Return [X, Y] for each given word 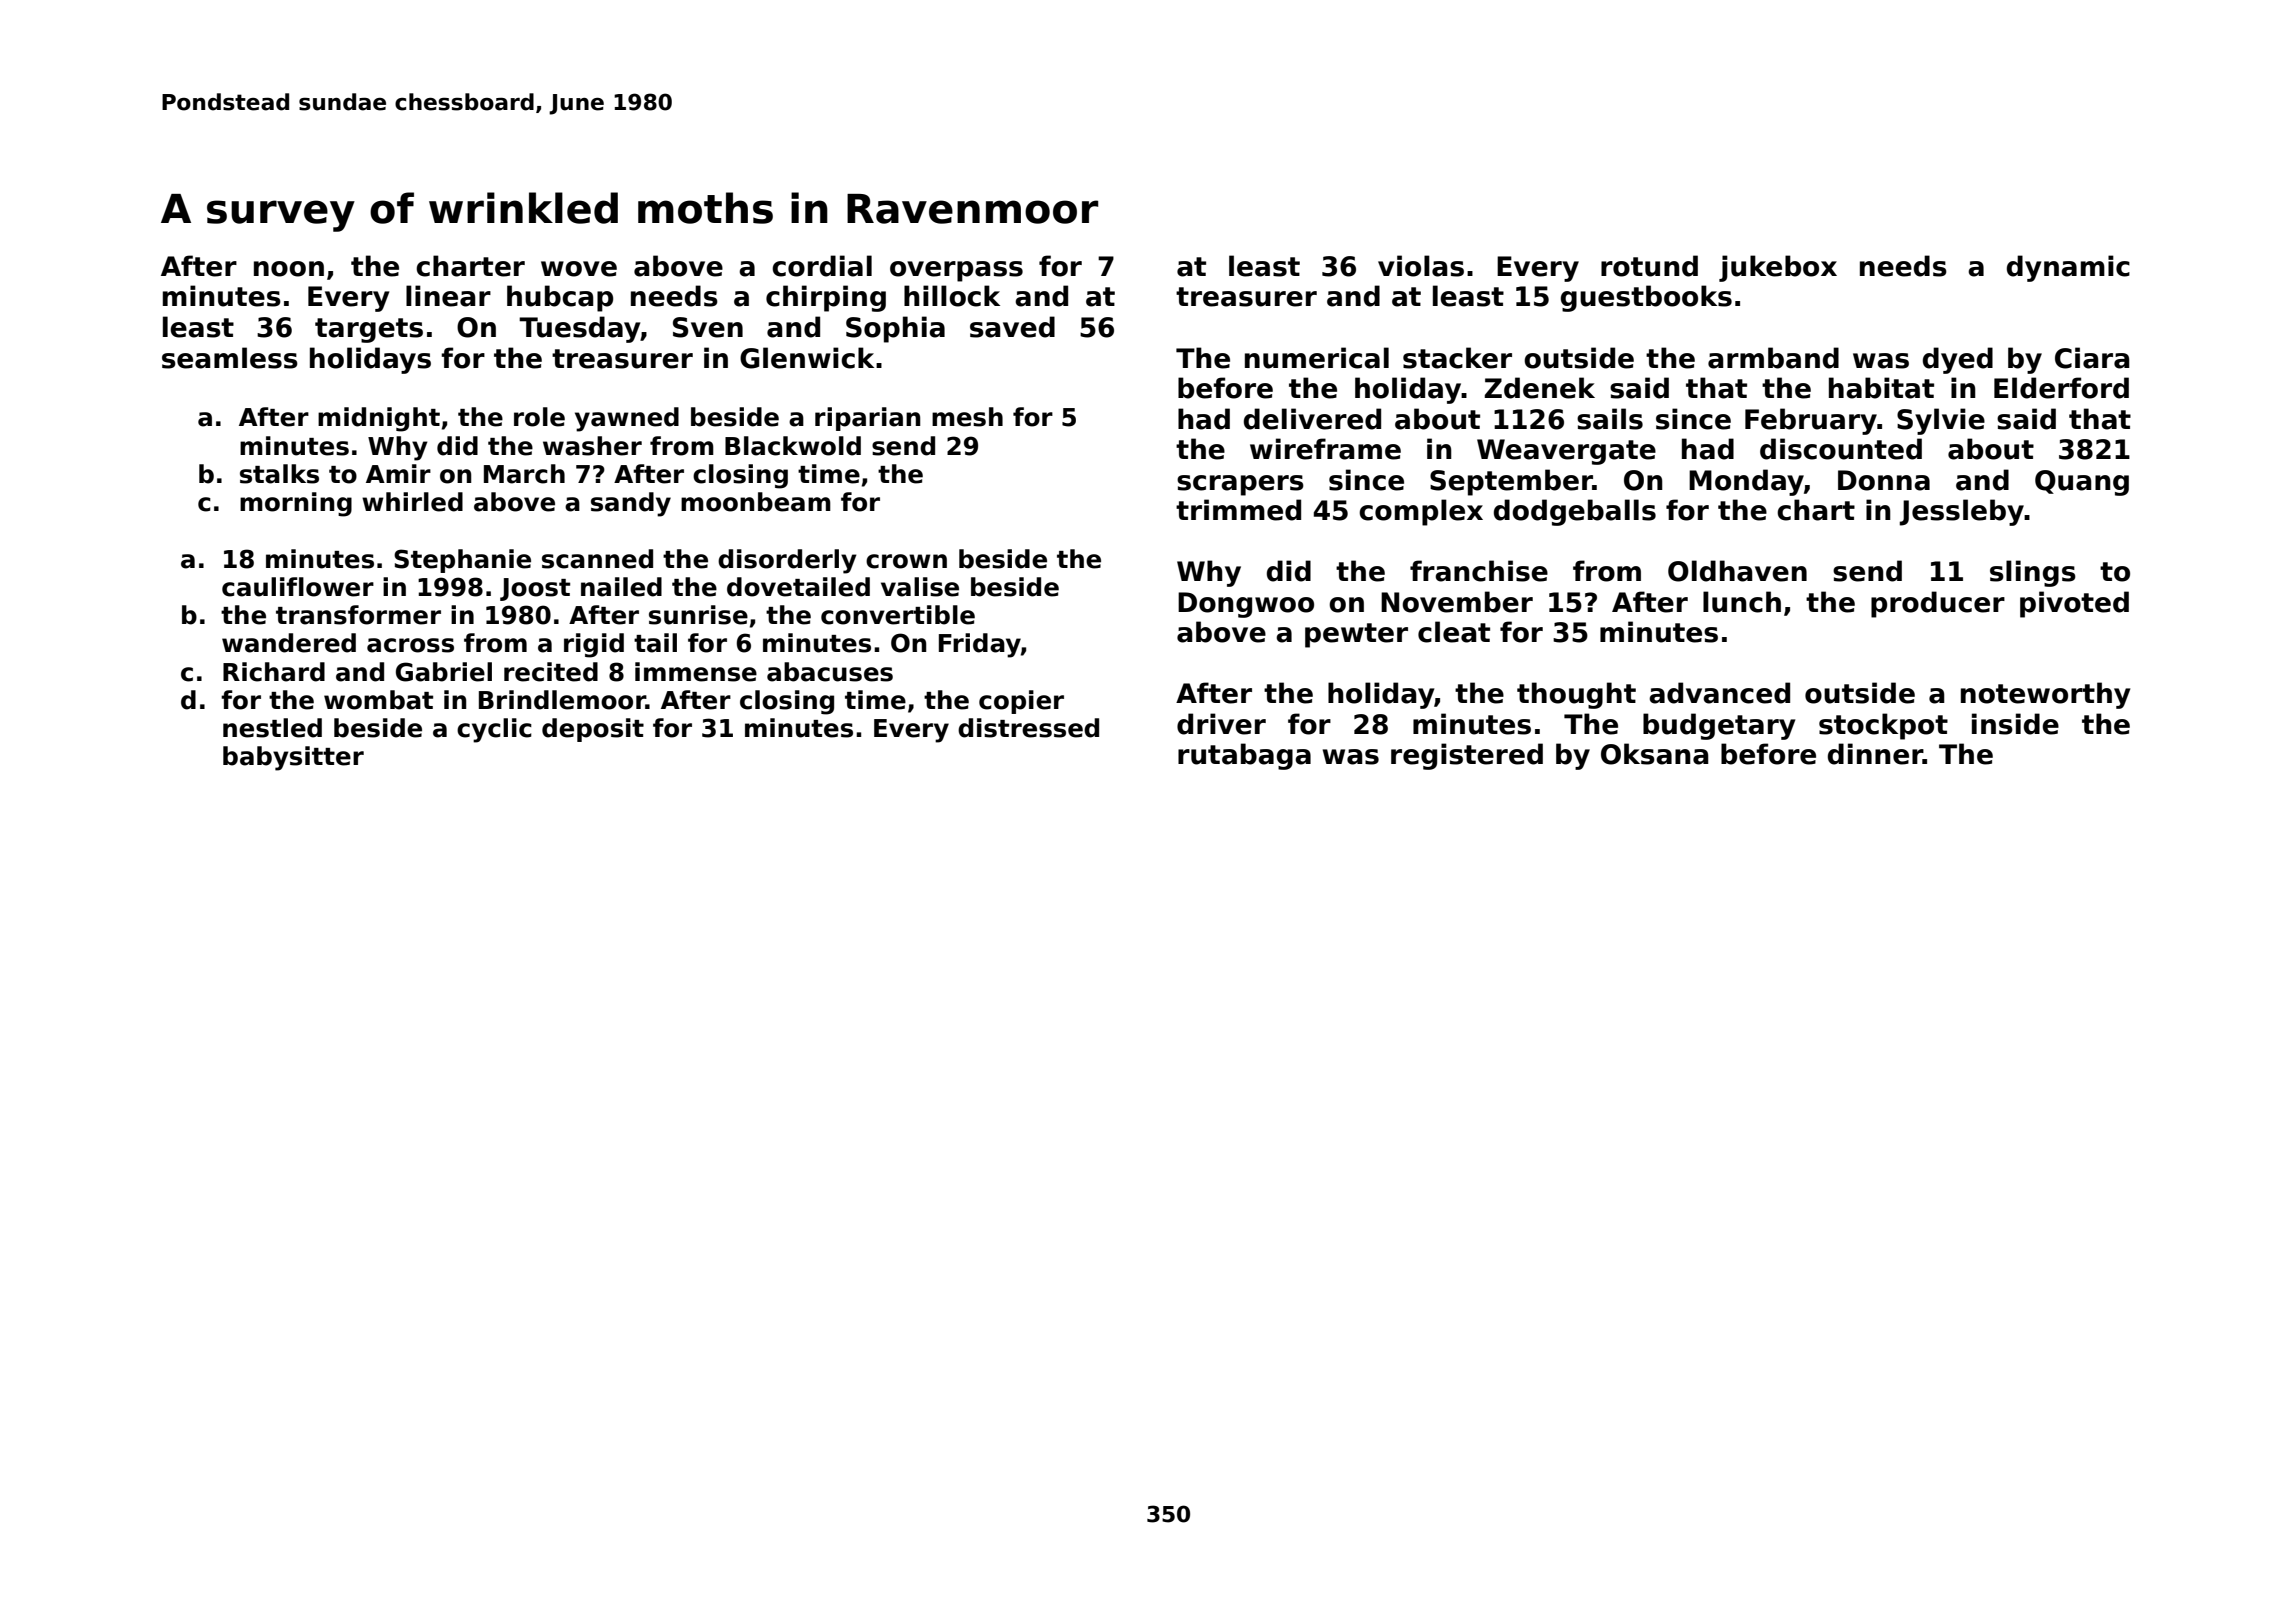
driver [1221, 724]
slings [2033, 573]
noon [289, 269]
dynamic [2068, 268]
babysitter [293, 758]
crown [906, 561]
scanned [597, 559]
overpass [956, 271]
